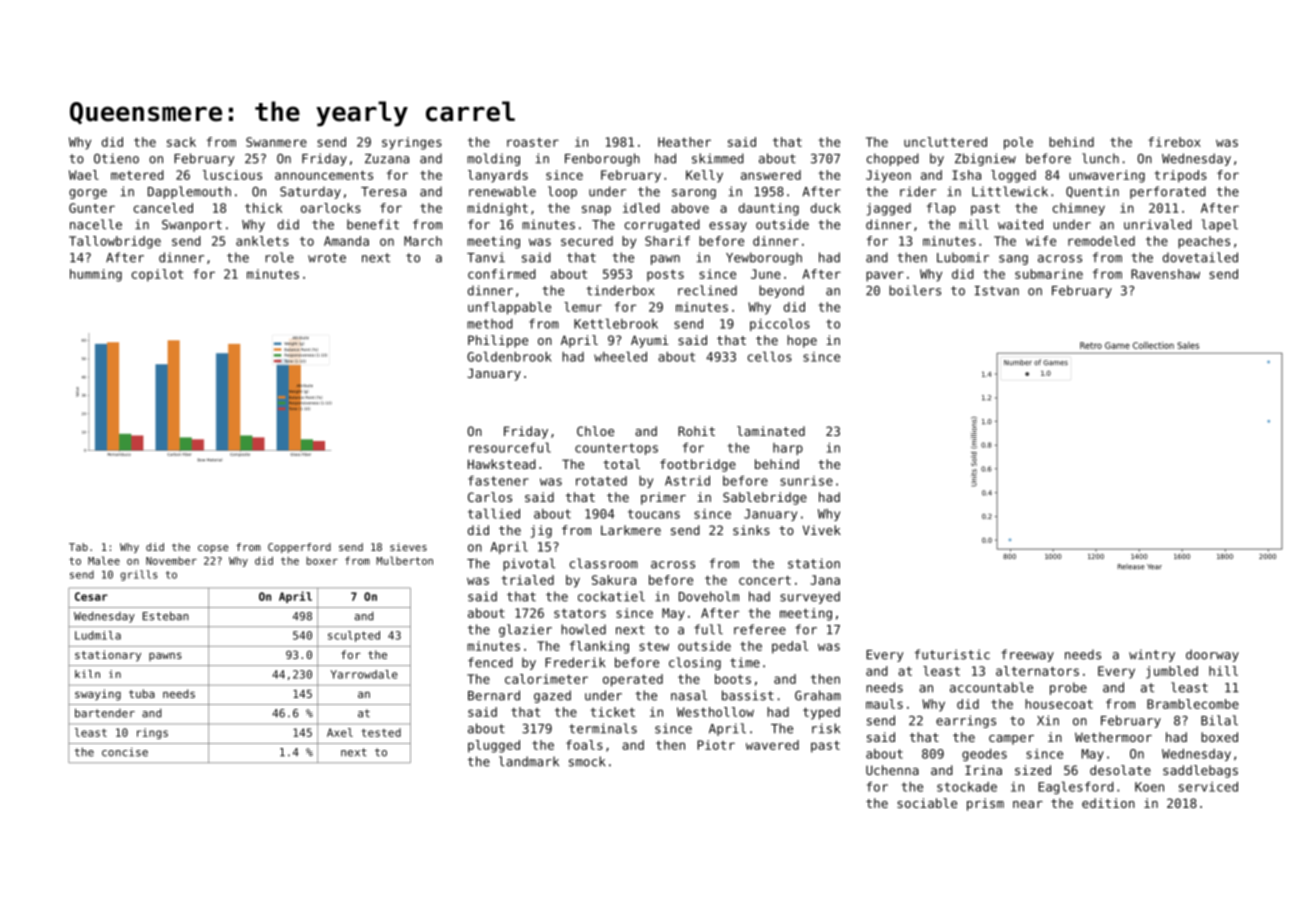 Image resolution: width=1308 pixels, height=924 pixels. Describe the element at coordinates (769, 209) in the document. I see `daunting` at that location.
